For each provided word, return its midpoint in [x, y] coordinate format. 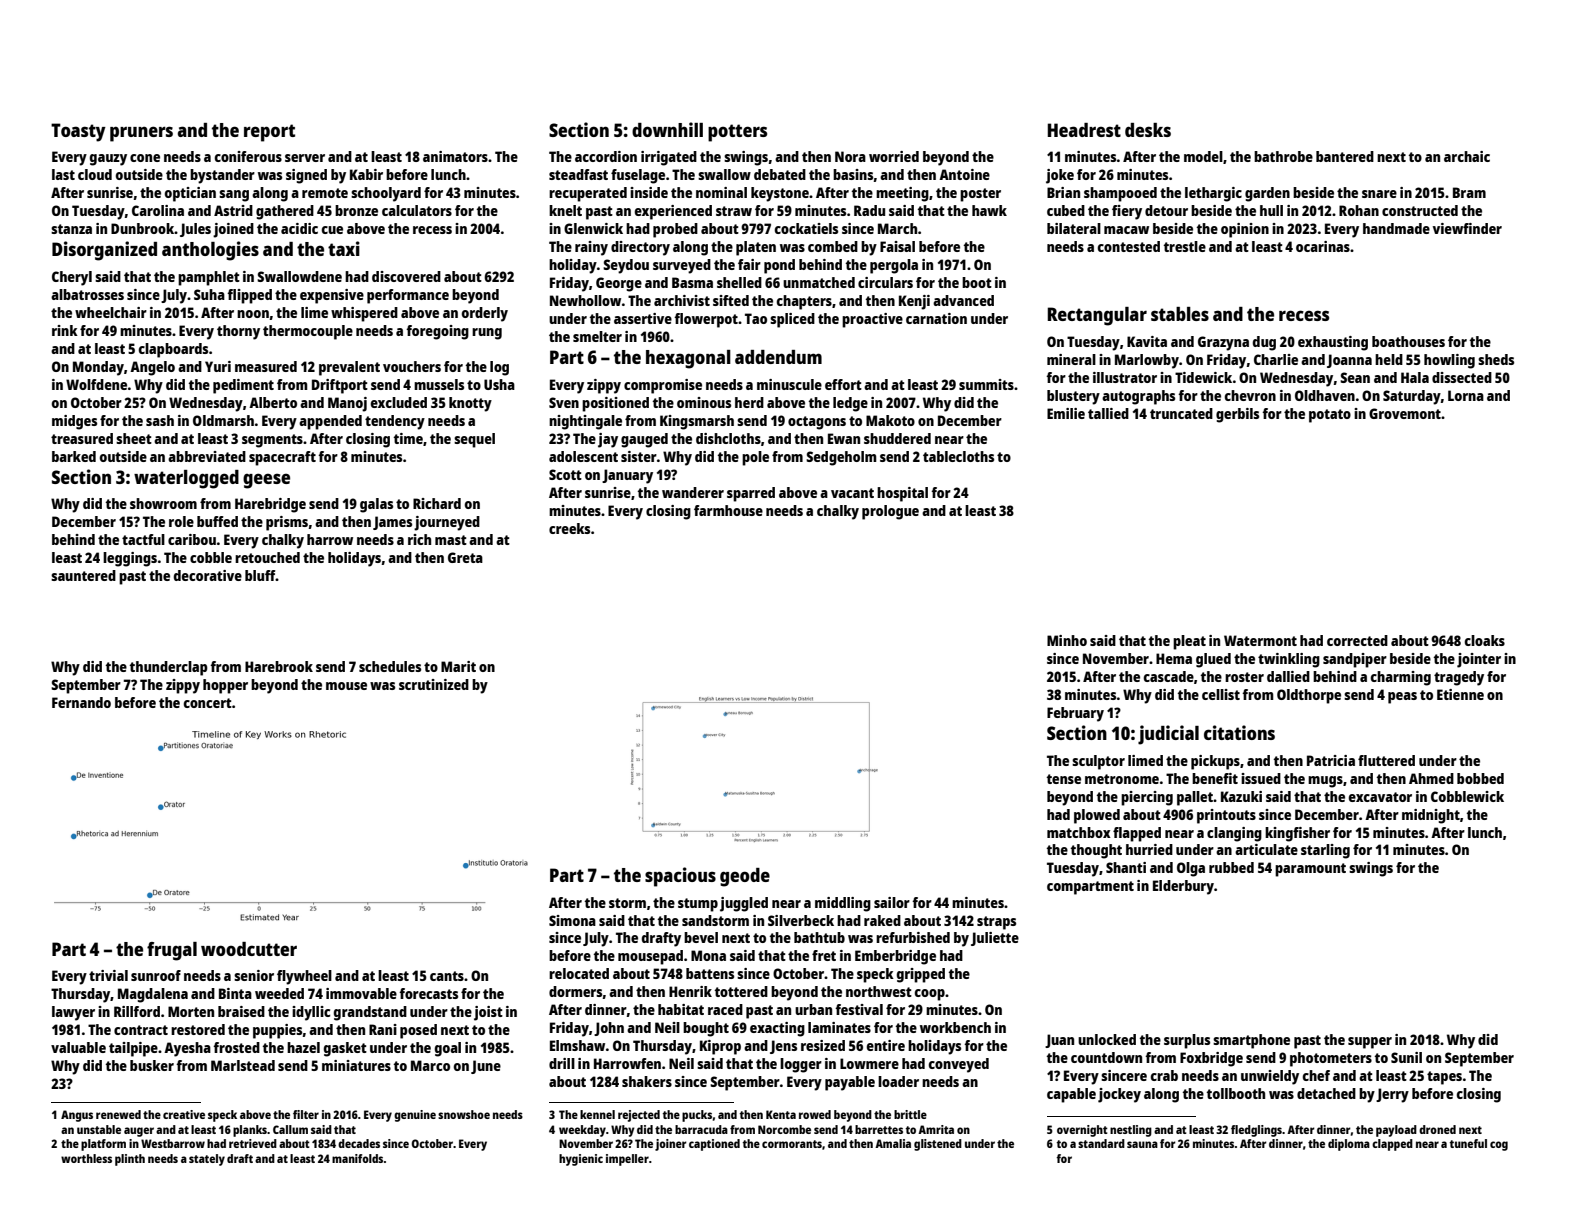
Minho [1067, 640]
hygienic [581, 1160]
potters [737, 133]
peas [1402, 698]
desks [1148, 130]
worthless [86, 1158]
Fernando [81, 702]
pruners [141, 134]
